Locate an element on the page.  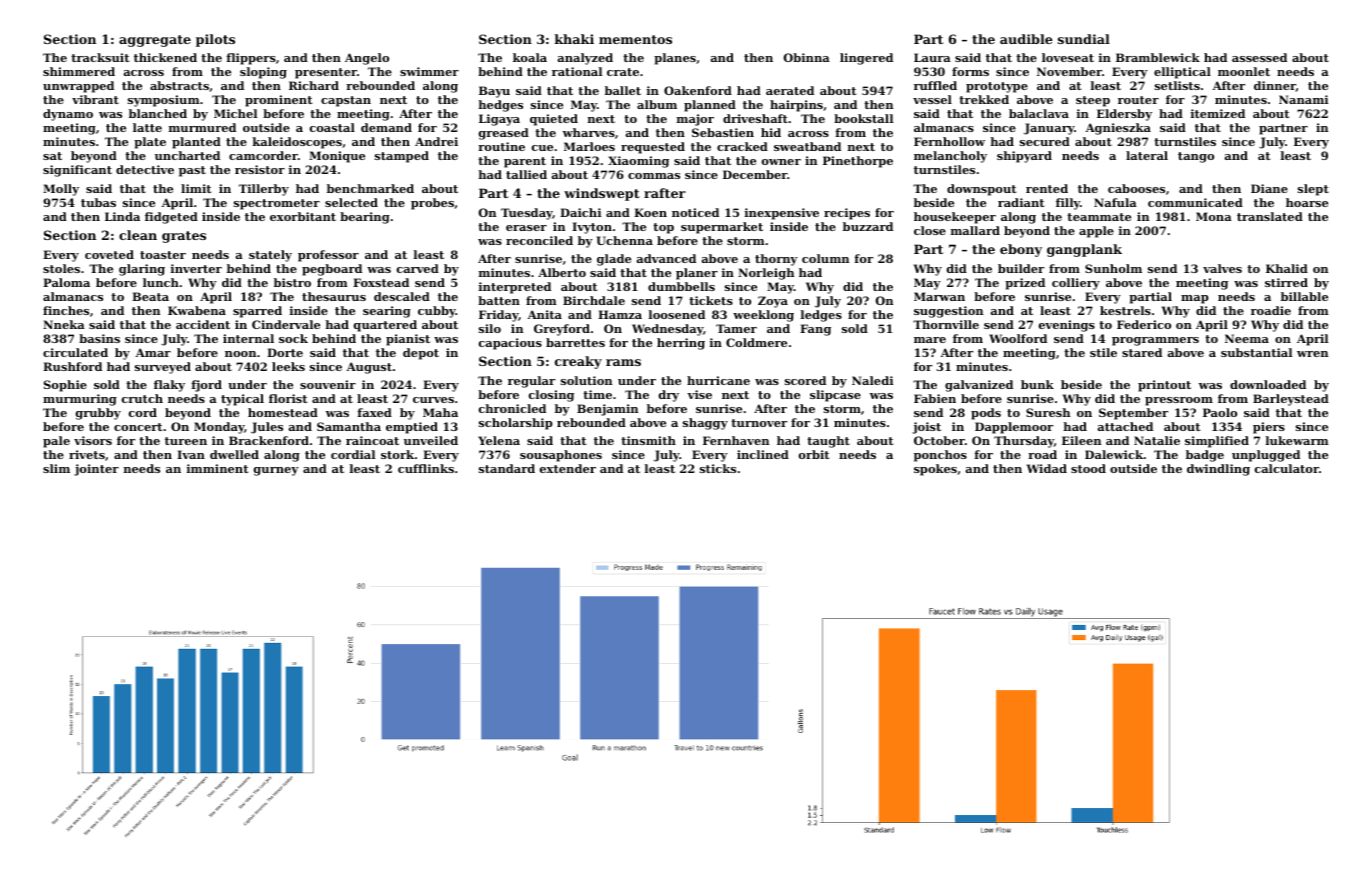
parent is located at coordinates (525, 162).
